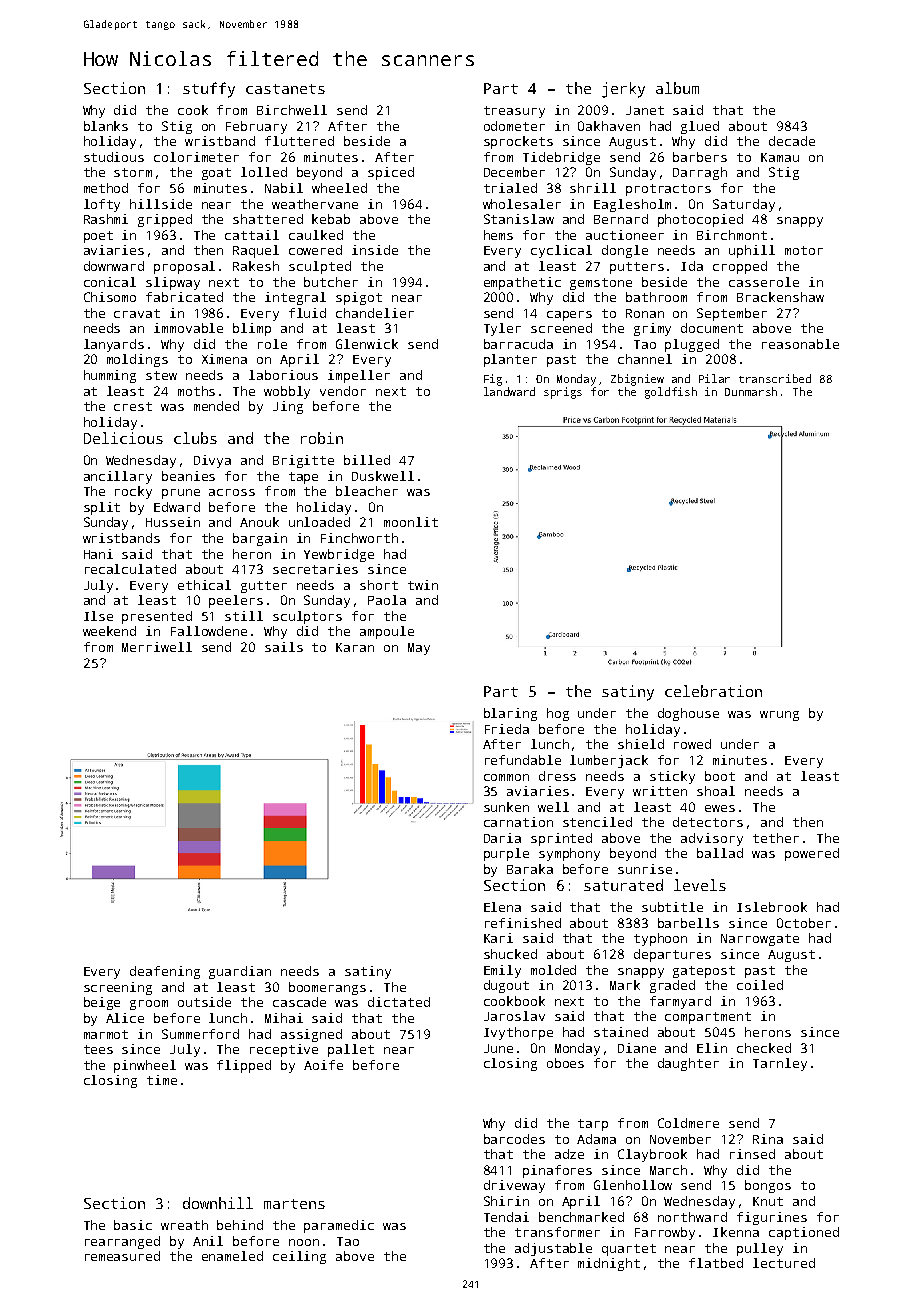 The image size is (924, 1308). What do you see at coordinates (792, 141) in the screenshot?
I see `decade` at bounding box center [792, 141].
